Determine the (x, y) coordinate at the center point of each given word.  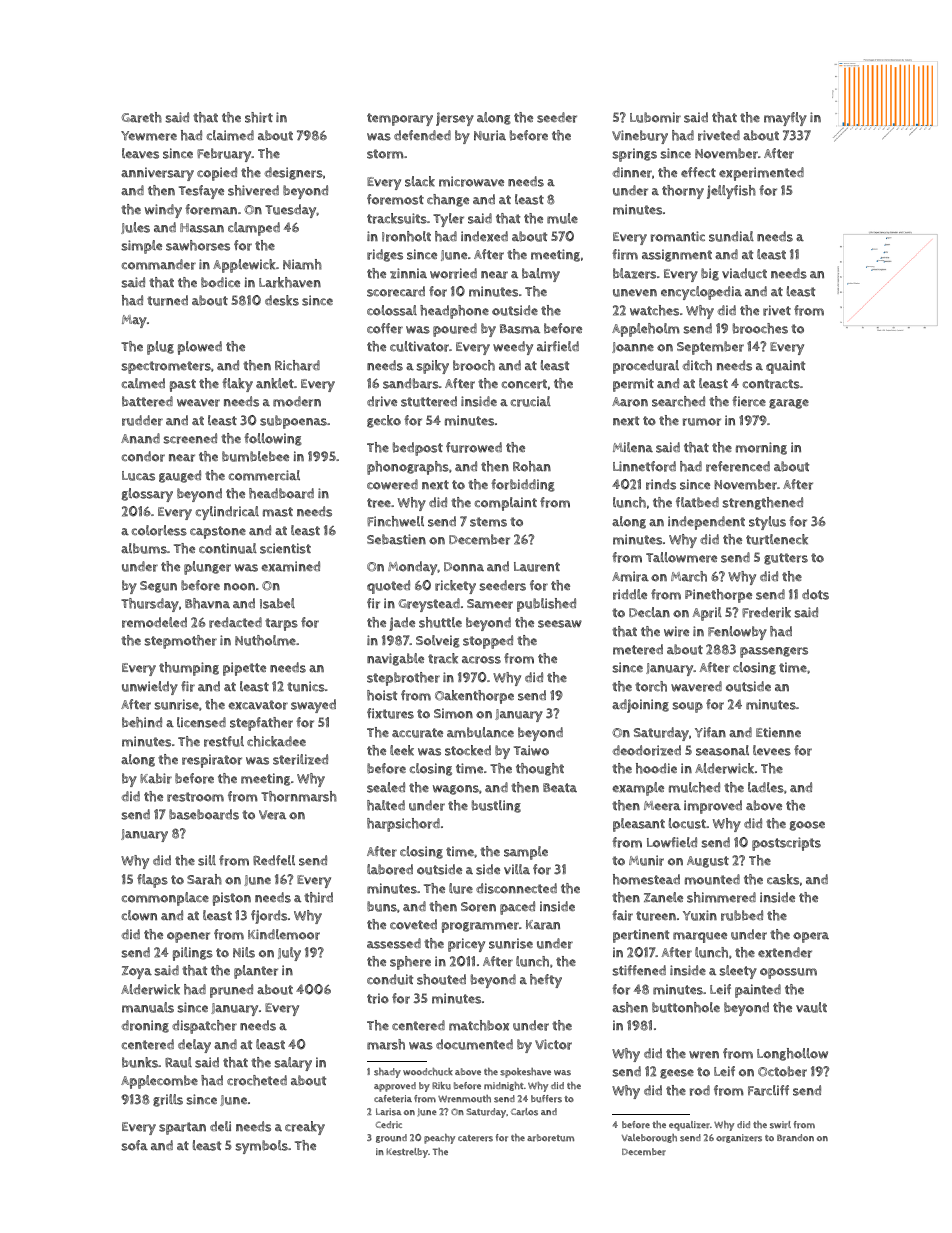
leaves (140, 153)
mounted (712, 879)
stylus (767, 523)
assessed (394, 943)
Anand (140, 438)
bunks (140, 1062)
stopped (488, 642)
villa (517, 869)
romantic (678, 236)
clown (139, 915)
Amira (630, 576)
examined (290, 566)
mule (562, 218)
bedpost (418, 449)
